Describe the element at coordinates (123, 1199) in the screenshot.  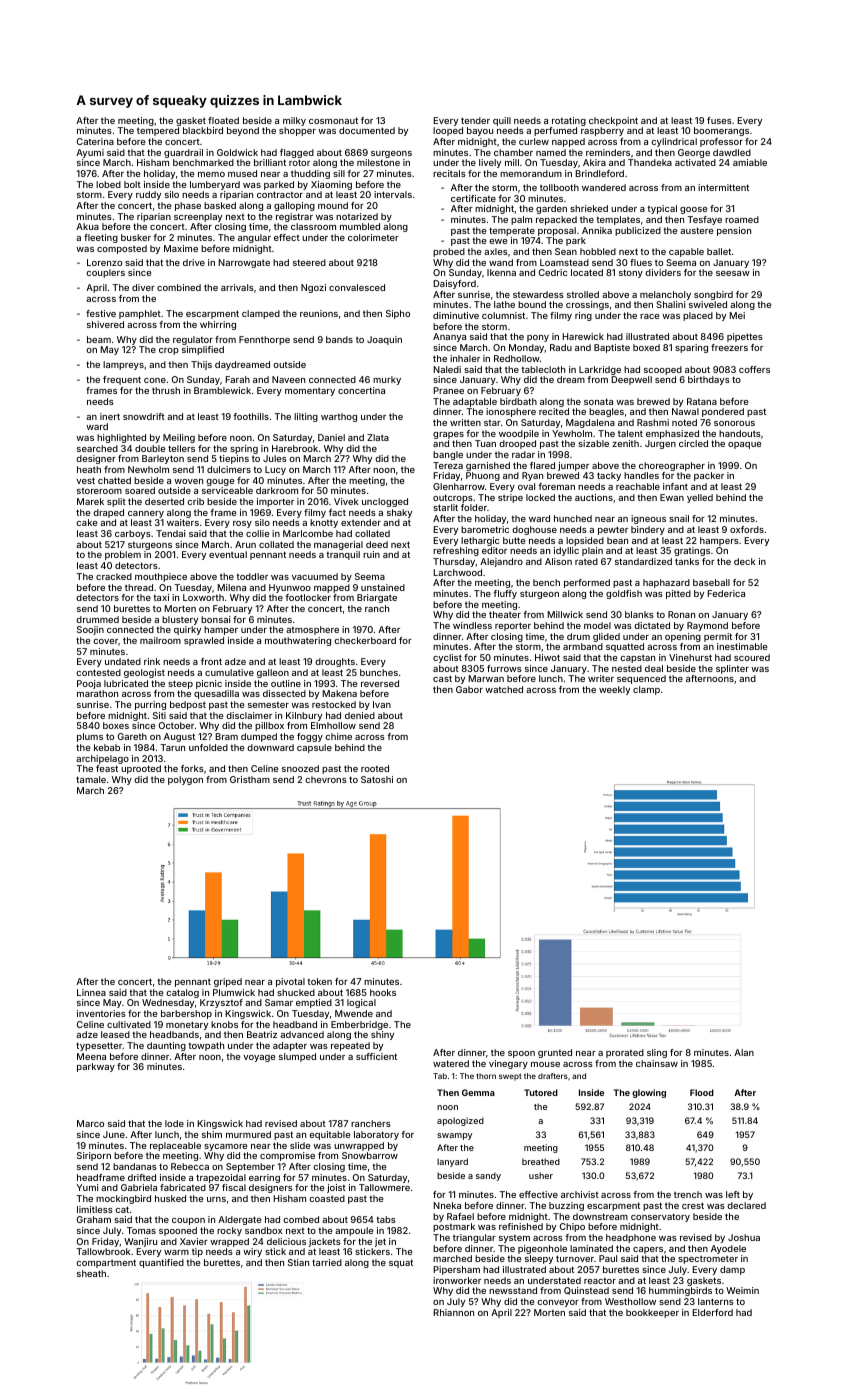
I see `mockingbird` at that location.
